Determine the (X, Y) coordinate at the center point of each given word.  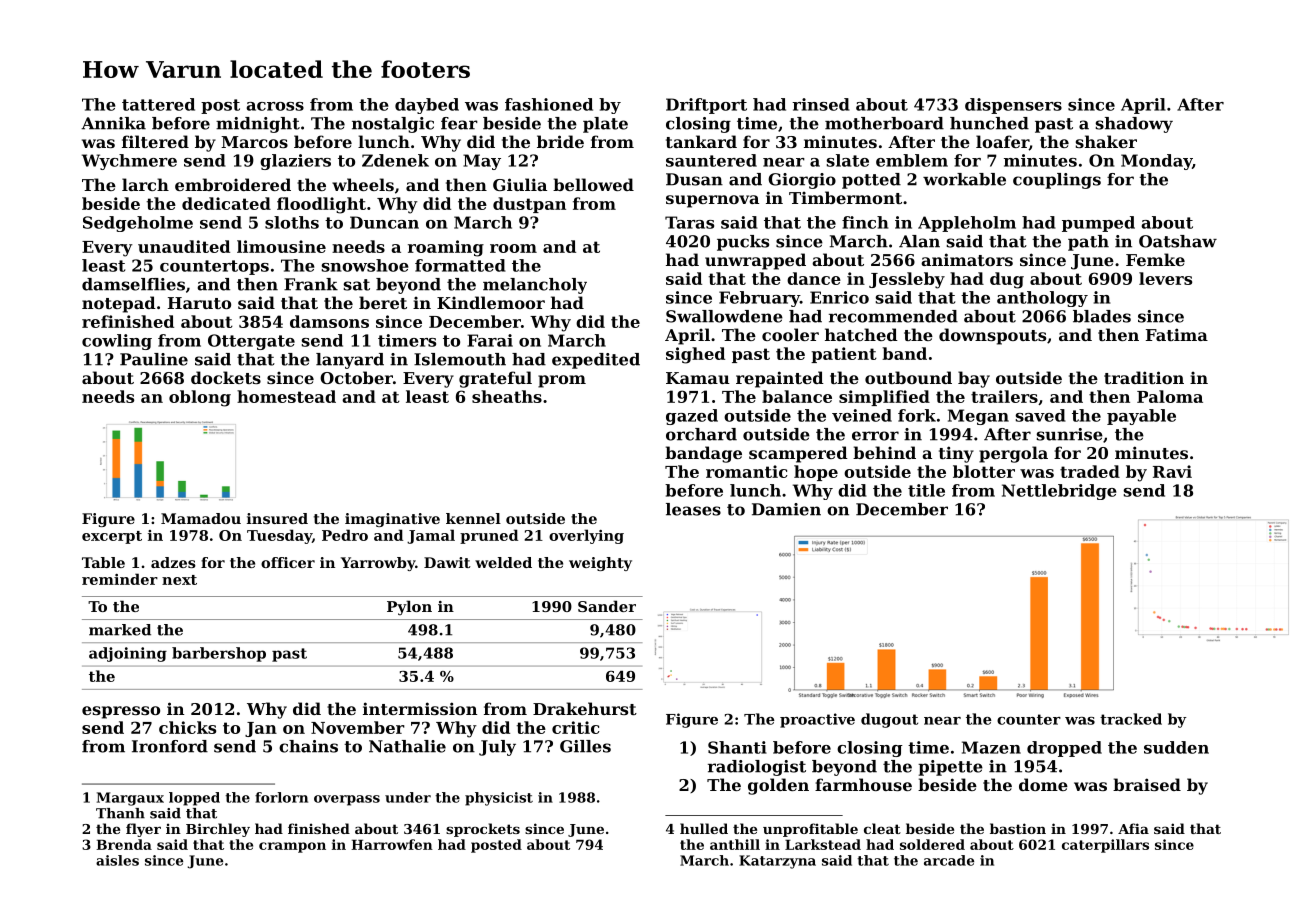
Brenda (124, 844)
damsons (329, 321)
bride (560, 141)
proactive (817, 720)
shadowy (1134, 125)
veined (862, 415)
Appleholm (967, 224)
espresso (121, 712)
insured (277, 518)
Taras (689, 222)
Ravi (1172, 471)
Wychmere (129, 162)
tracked (1131, 719)
